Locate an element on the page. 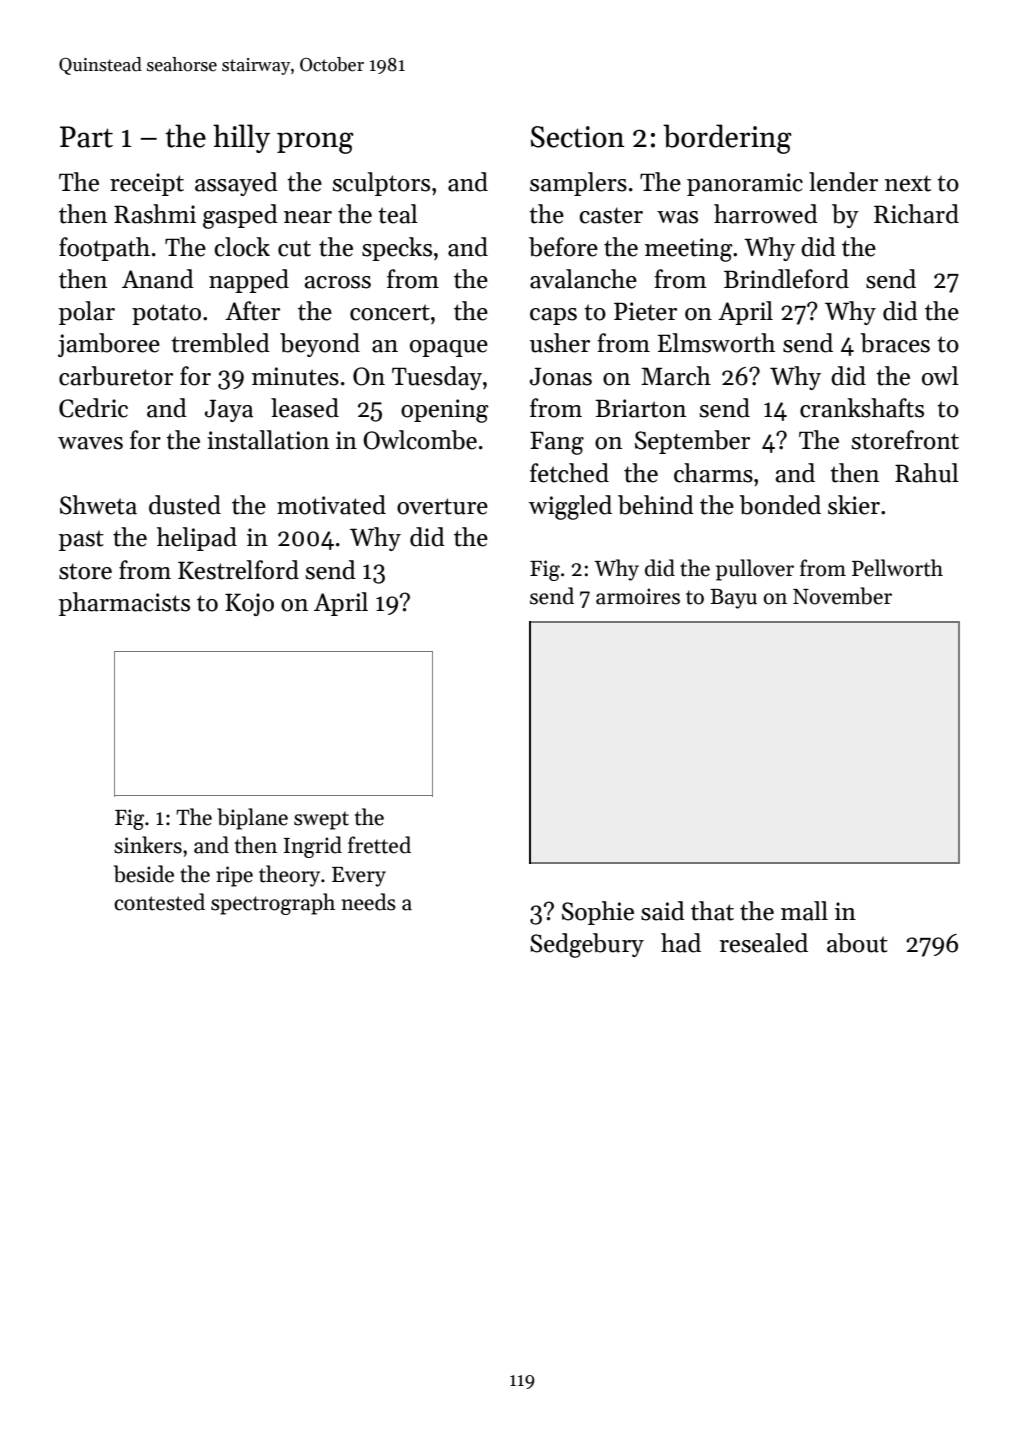 The image size is (1018, 1446). pharmacists is located at coordinates (124, 604).
